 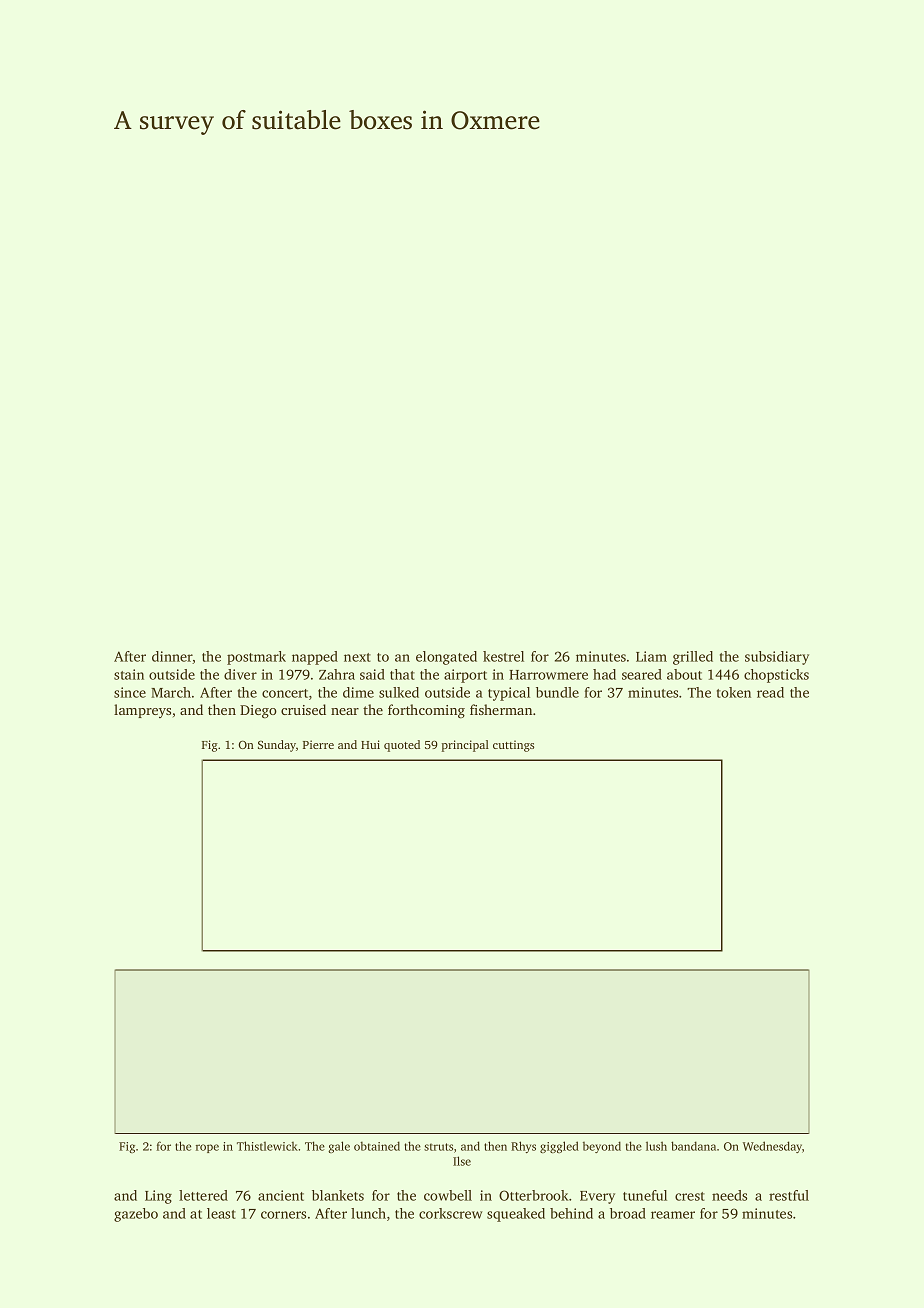 I want to click on concert, so click(x=285, y=693).
